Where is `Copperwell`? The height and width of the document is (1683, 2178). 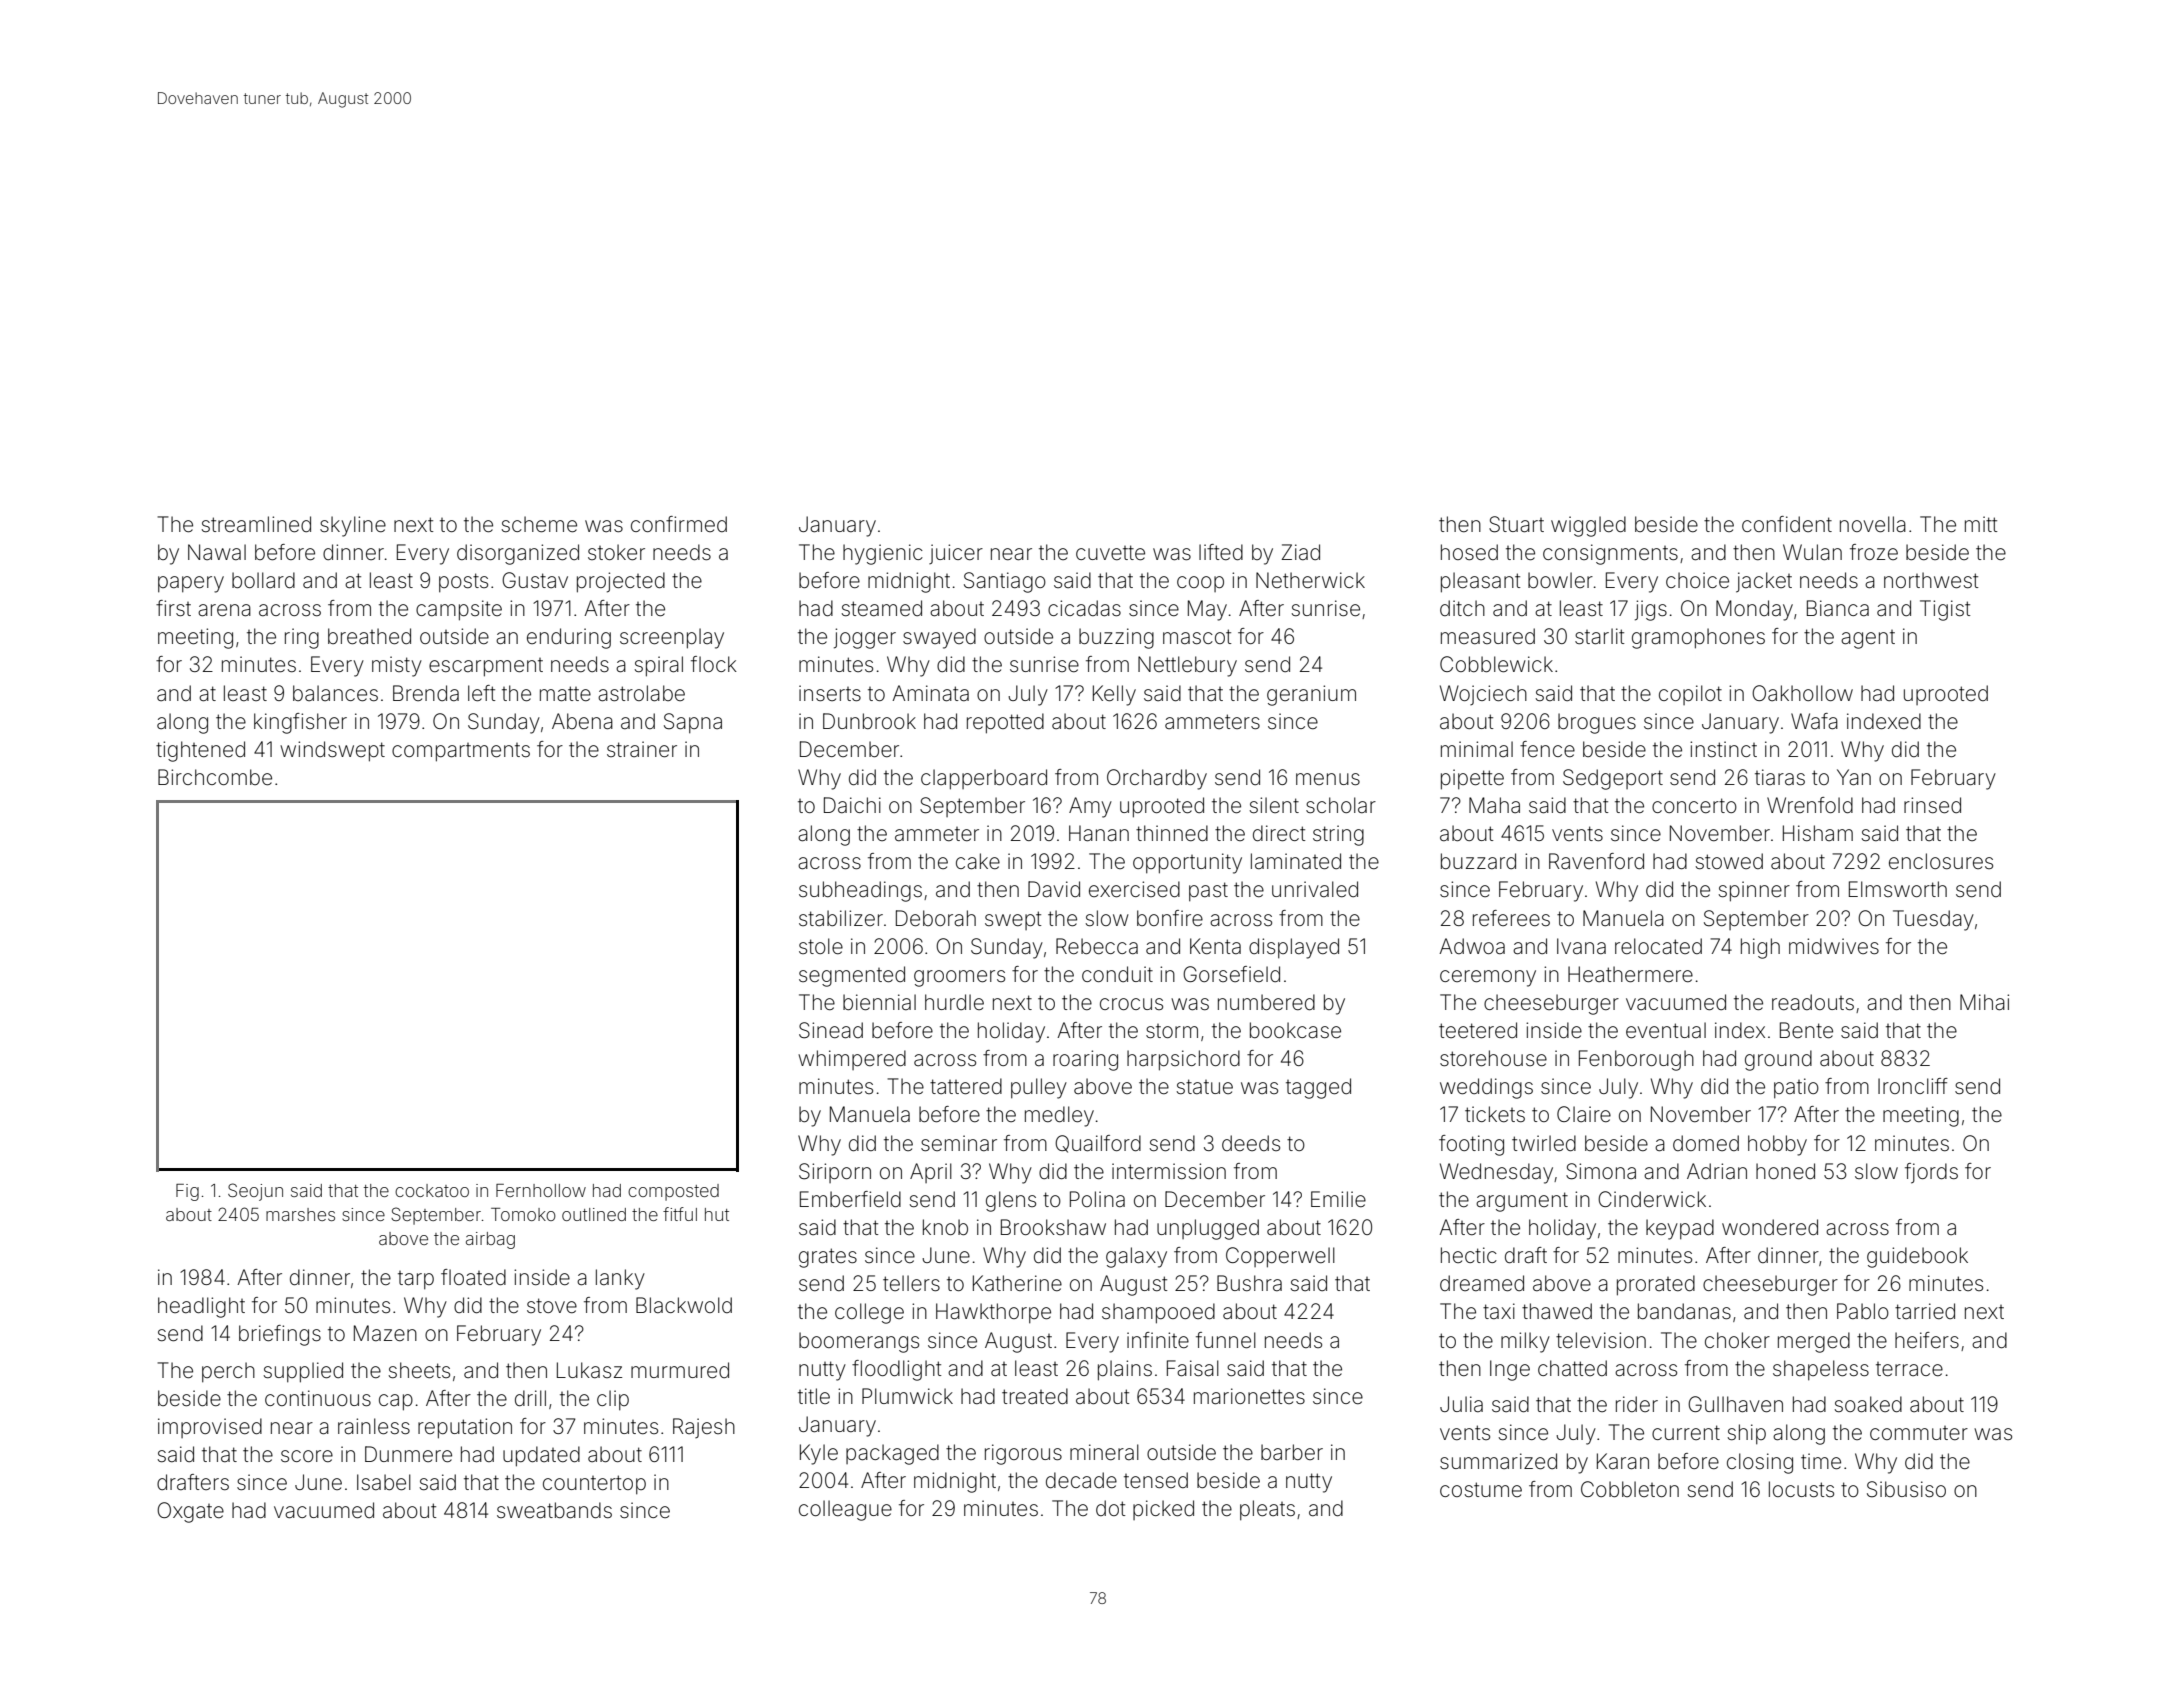
Copperwell is located at coordinates (1280, 1257).
